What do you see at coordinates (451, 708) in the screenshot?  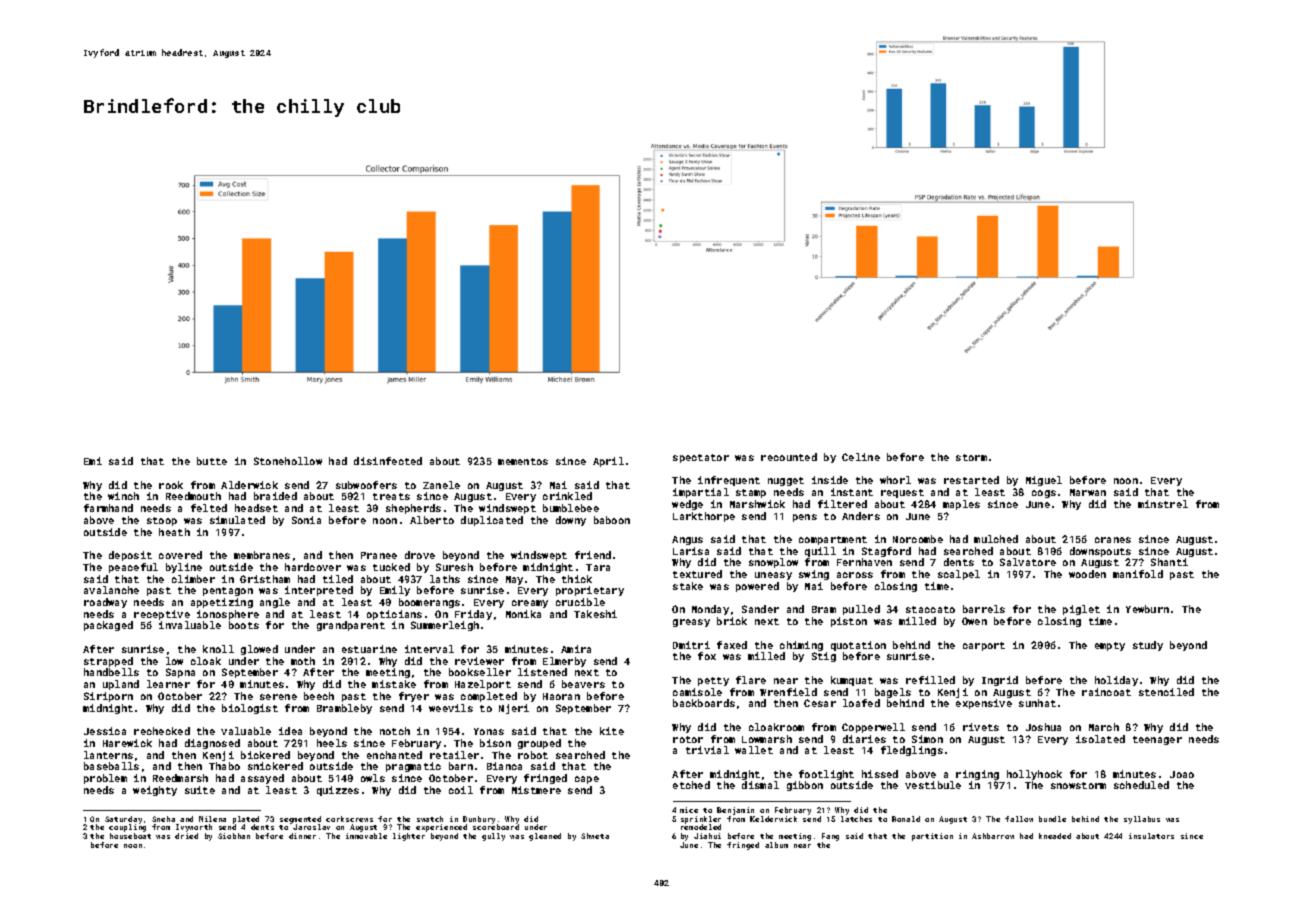 I see `weevils` at bounding box center [451, 708].
